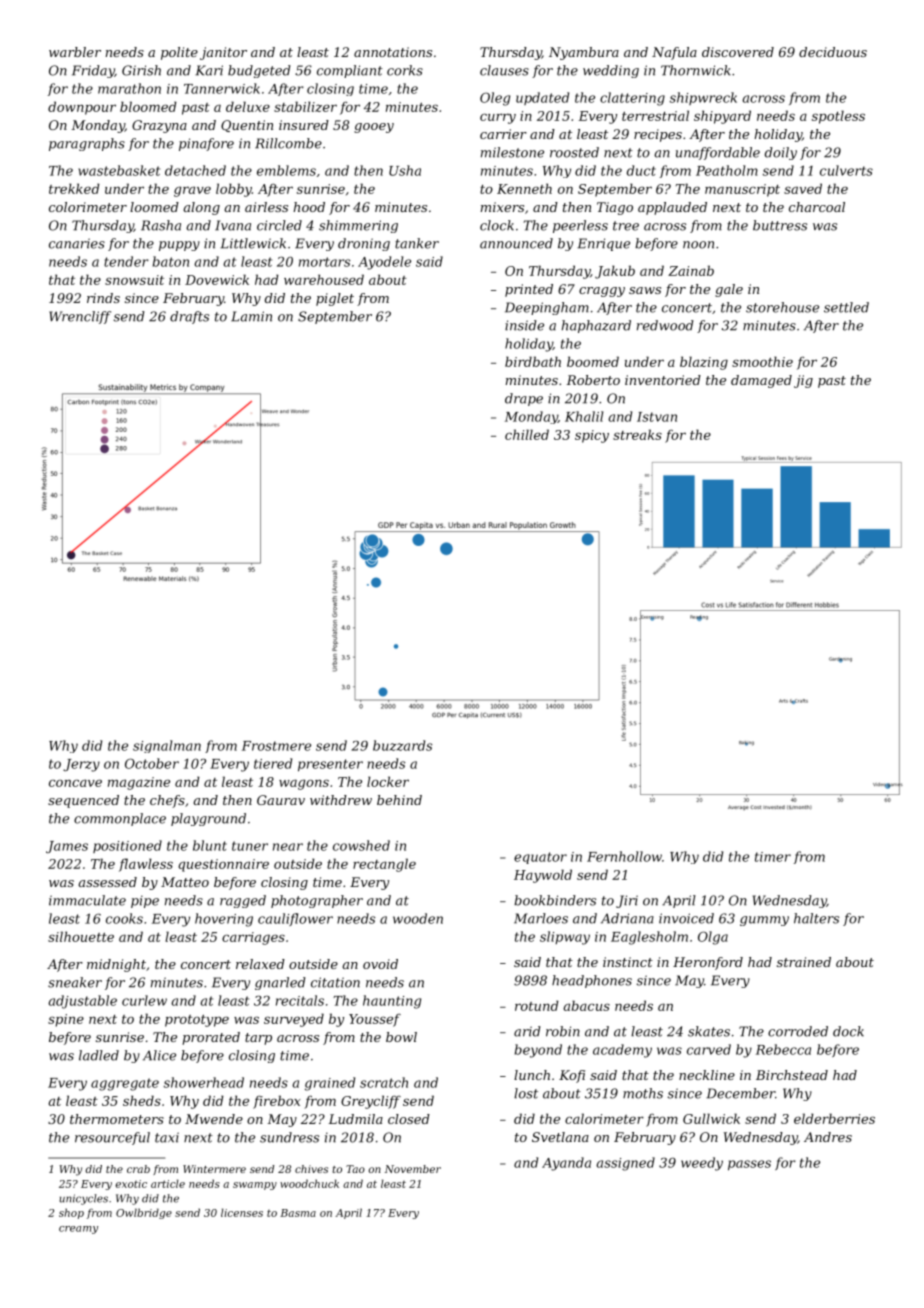  Describe the element at coordinates (402, 745) in the document. I see `buzzards` at that location.
